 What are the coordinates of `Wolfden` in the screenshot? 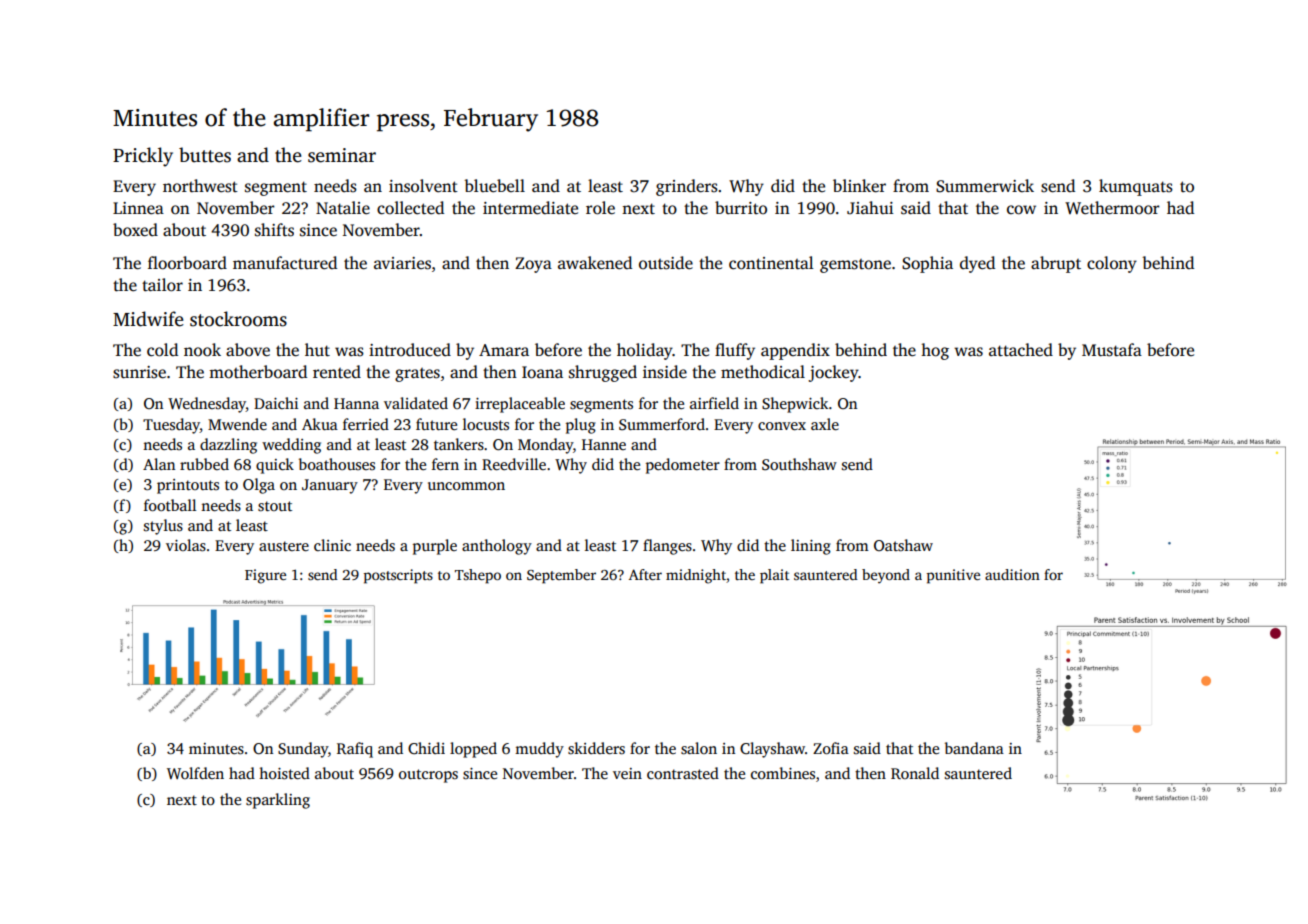 It's located at (195, 773).
